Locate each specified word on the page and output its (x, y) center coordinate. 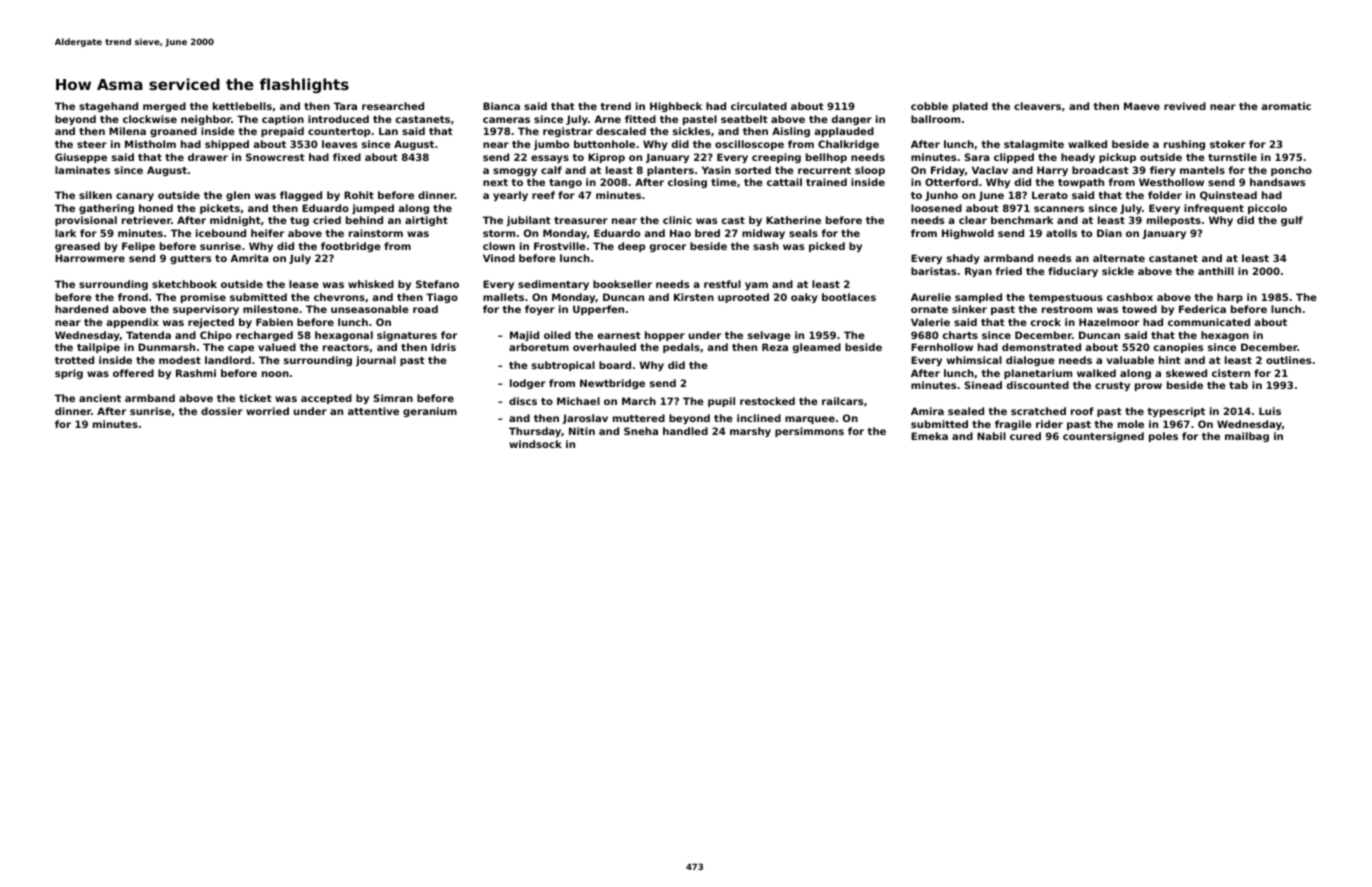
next (495, 182)
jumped (373, 209)
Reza (775, 347)
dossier (222, 411)
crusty (1112, 386)
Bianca (501, 106)
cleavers (1037, 106)
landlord (228, 360)
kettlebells (242, 106)
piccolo (1267, 209)
